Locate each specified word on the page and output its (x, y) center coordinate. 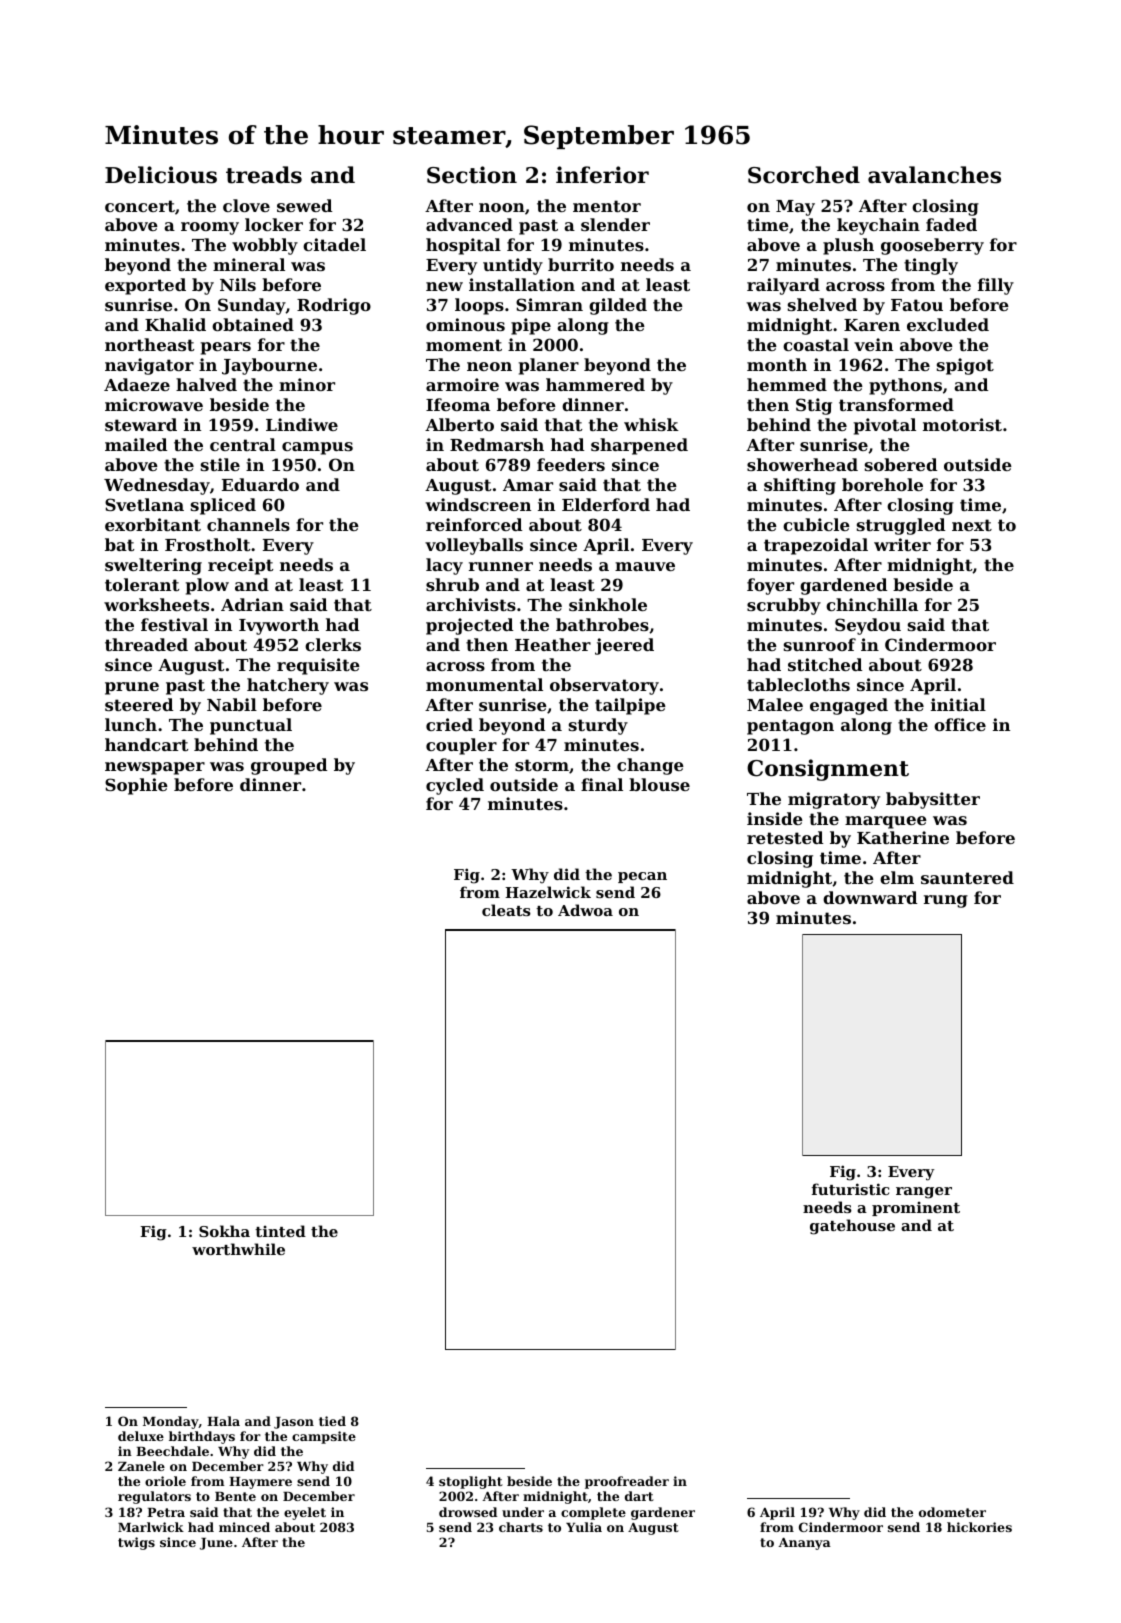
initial (958, 704)
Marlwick (151, 1527)
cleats (506, 910)
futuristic (850, 1189)
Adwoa (585, 910)
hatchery (288, 686)
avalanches (934, 175)
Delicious (161, 175)
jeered (624, 646)
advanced (469, 224)
